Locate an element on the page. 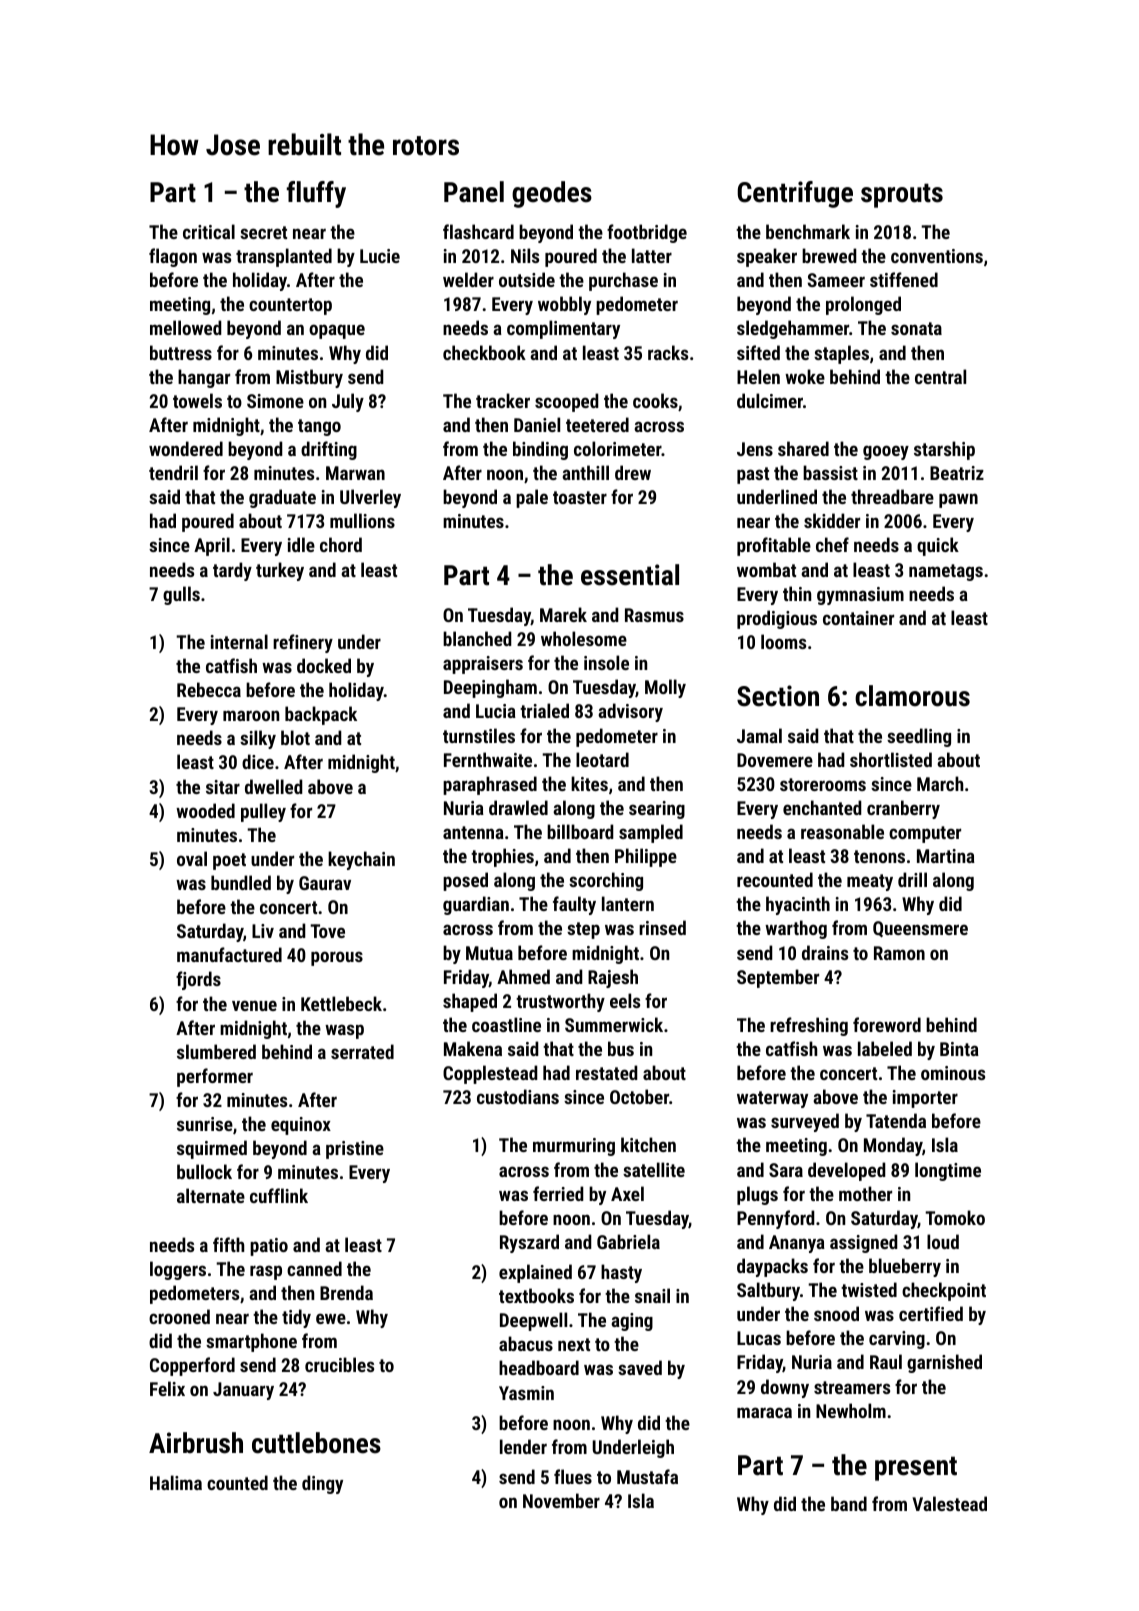  pulley is located at coordinates (263, 812).
